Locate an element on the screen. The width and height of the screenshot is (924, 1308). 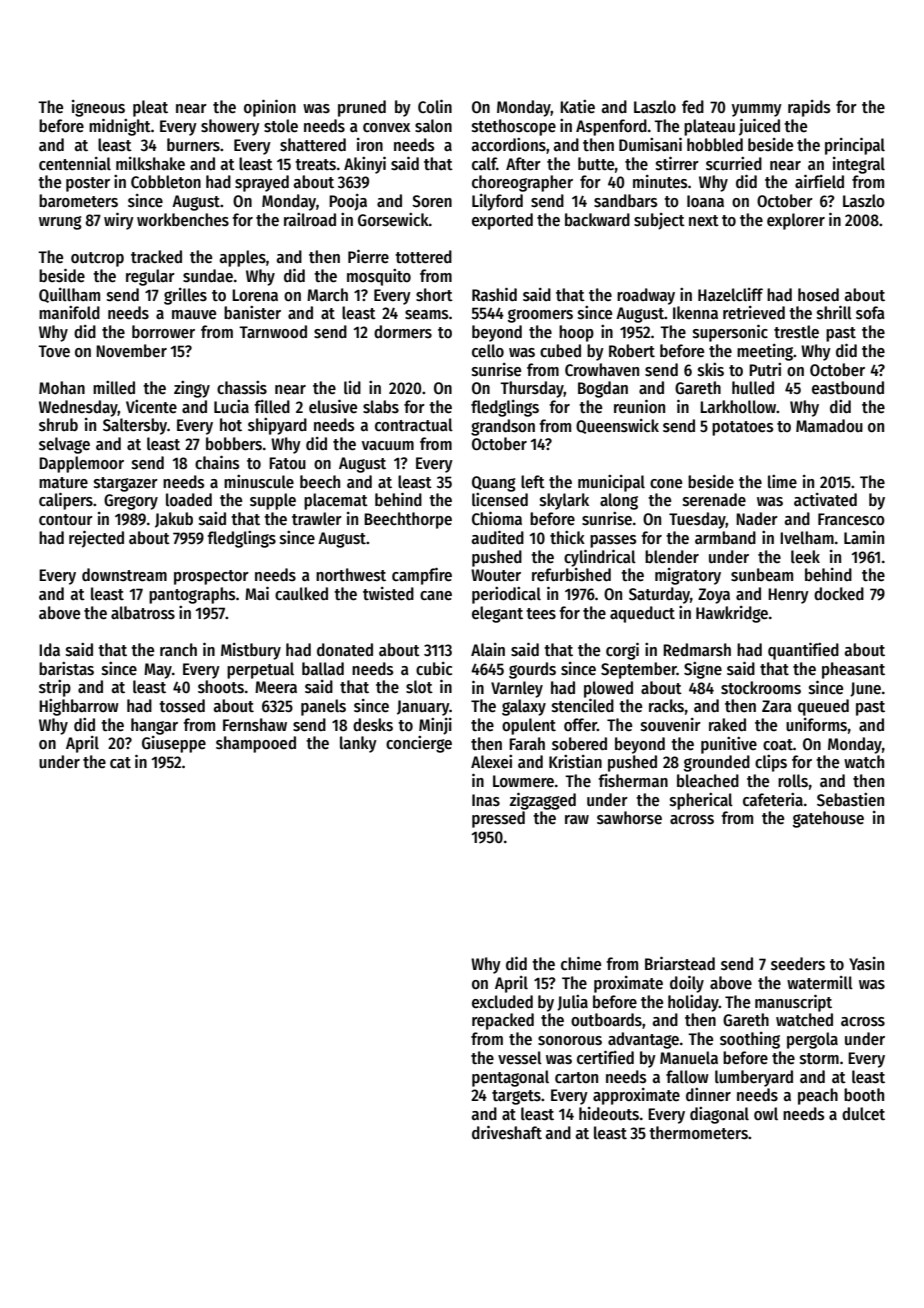
docked is located at coordinates (839, 594).
